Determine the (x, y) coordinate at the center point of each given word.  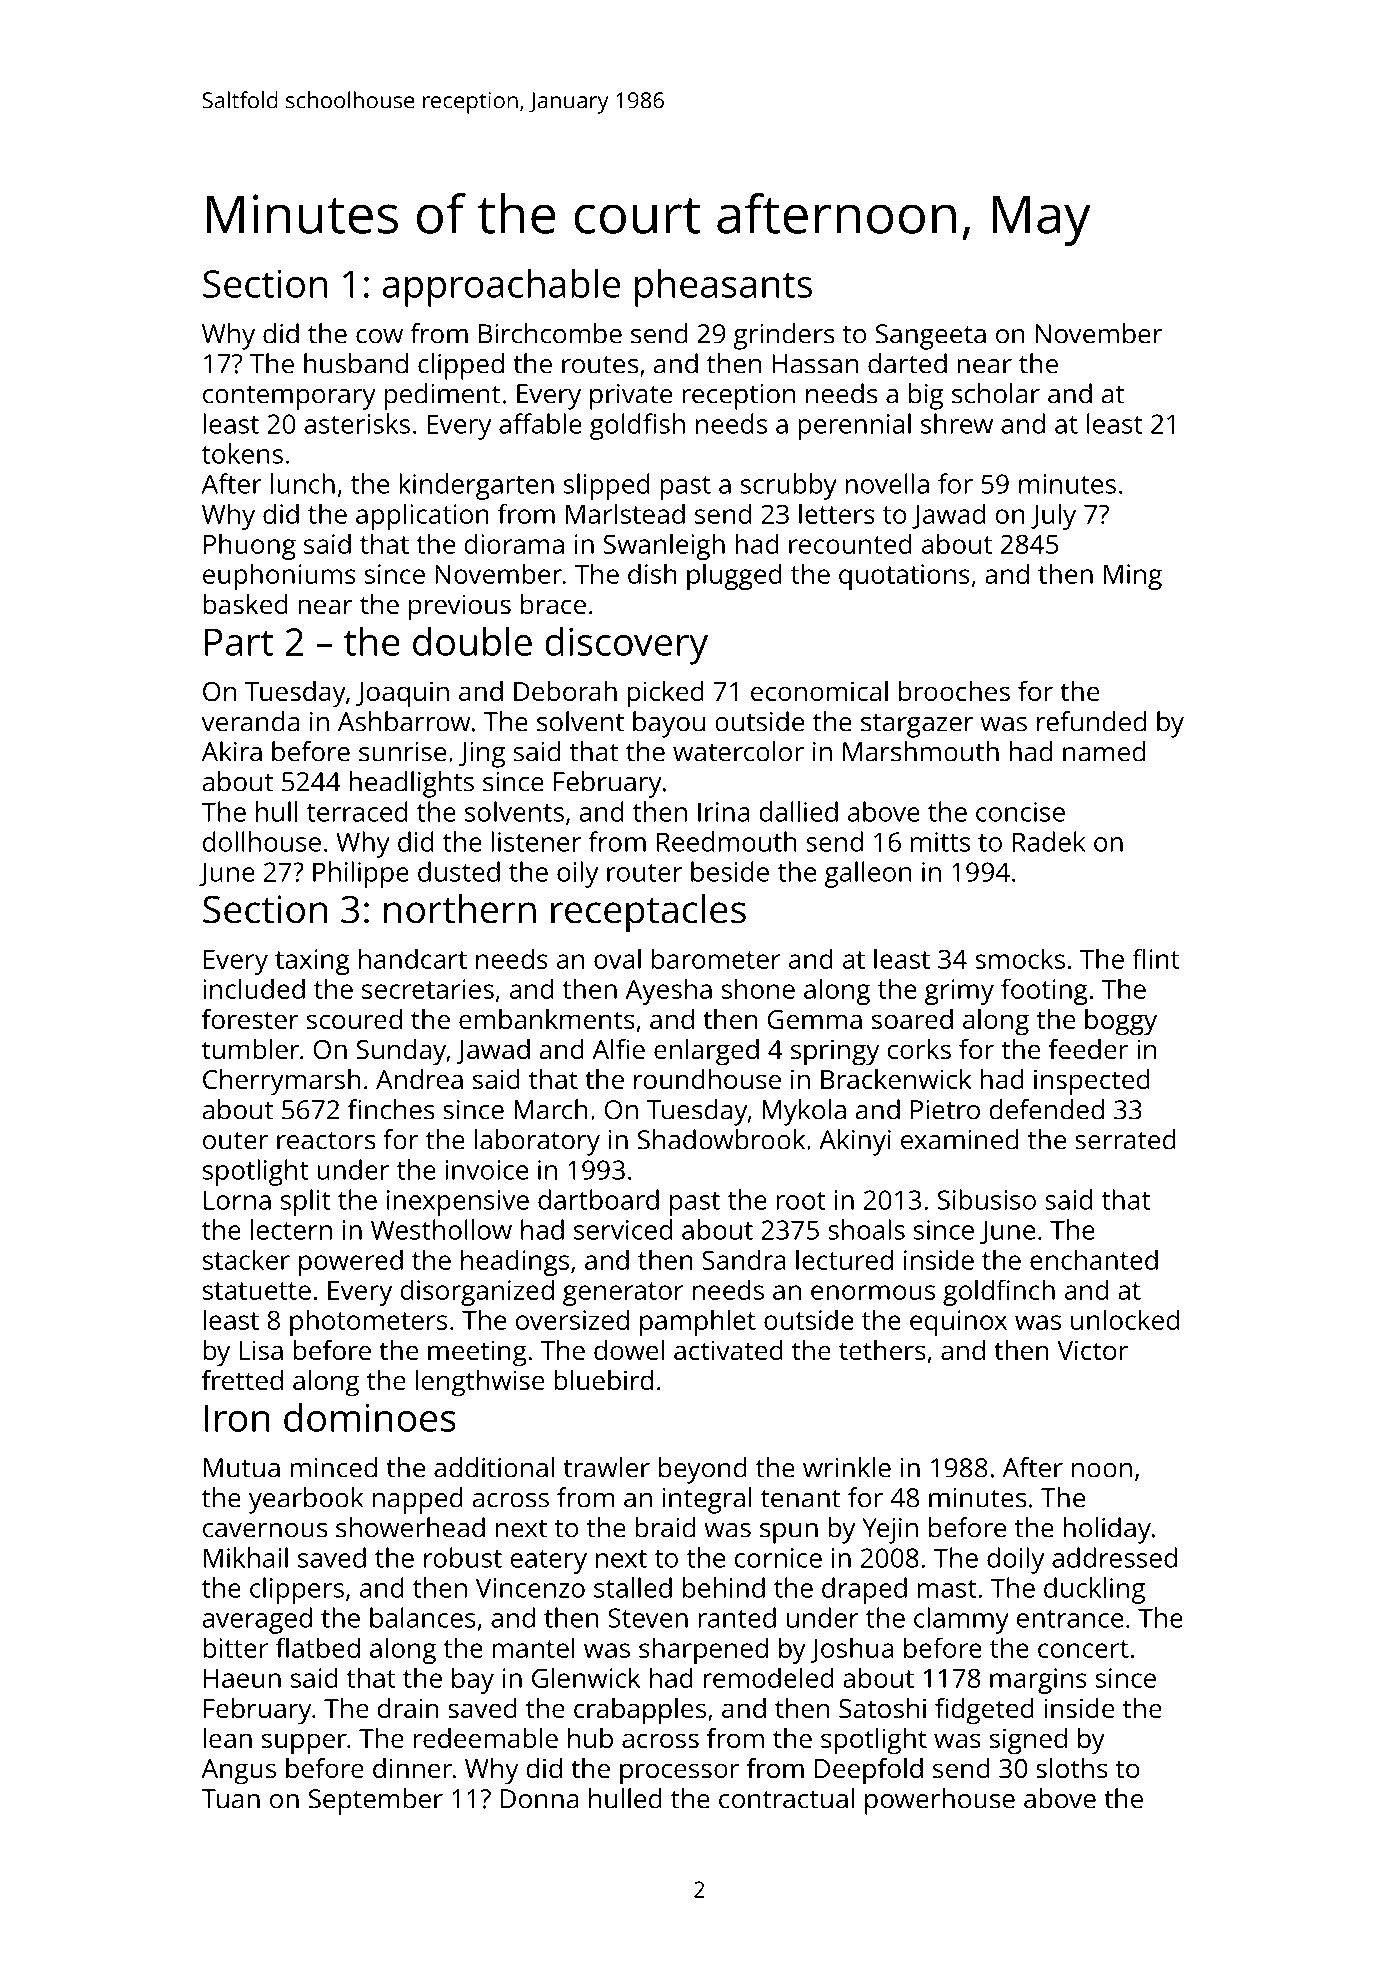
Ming (1133, 577)
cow (379, 336)
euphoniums (279, 576)
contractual (786, 1798)
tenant (801, 1499)
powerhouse (940, 1801)
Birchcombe (550, 333)
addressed (1114, 1557)
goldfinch (999, 1292)
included (254, 988)
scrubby (789, 486)
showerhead (410, 1527)
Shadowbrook (721, 1139)
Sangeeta (931, 337)
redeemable (486, 1738)
